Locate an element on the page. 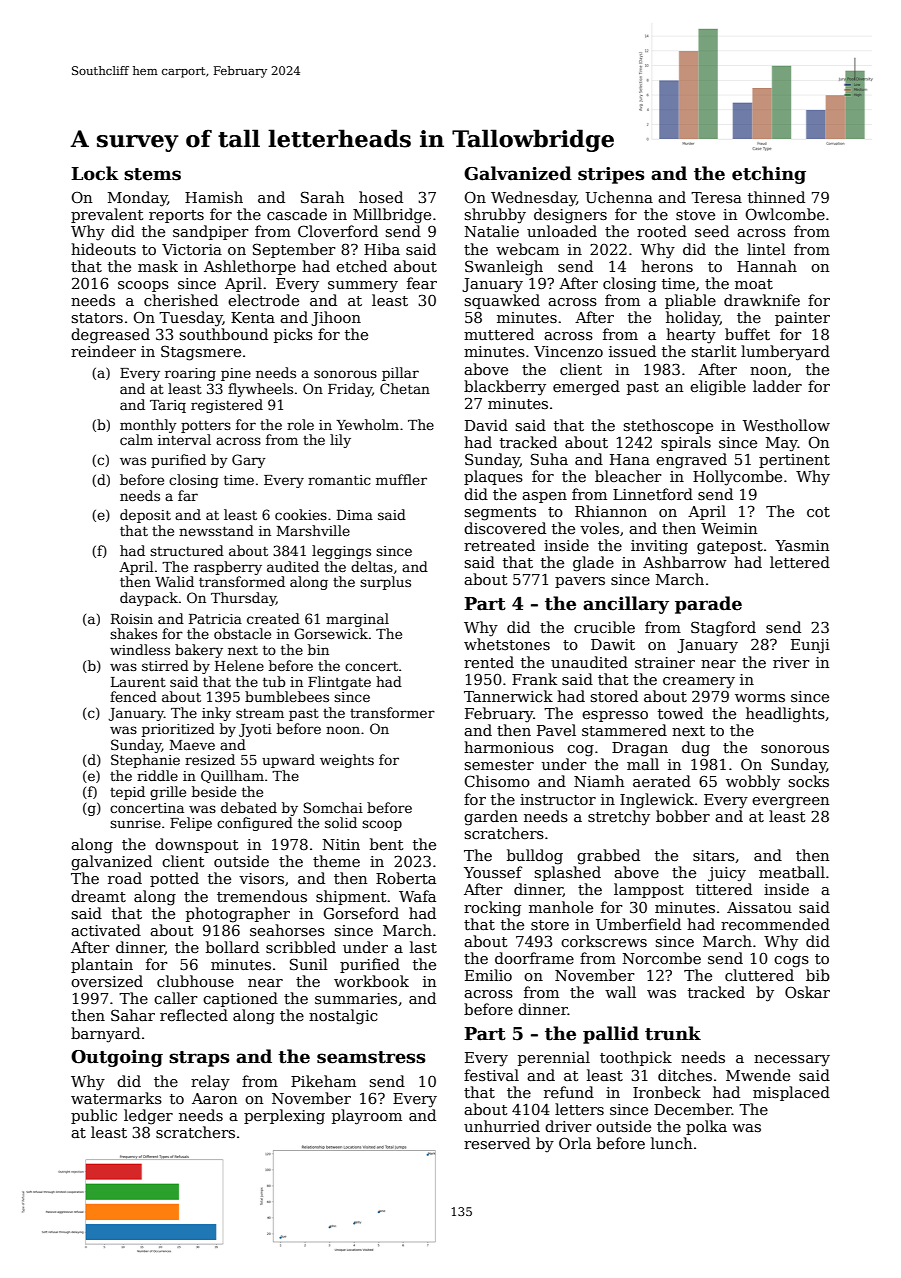 Image resolution: width=901 pixels, height=1278 pixels. straps is located at coordinates (199, 1059).
